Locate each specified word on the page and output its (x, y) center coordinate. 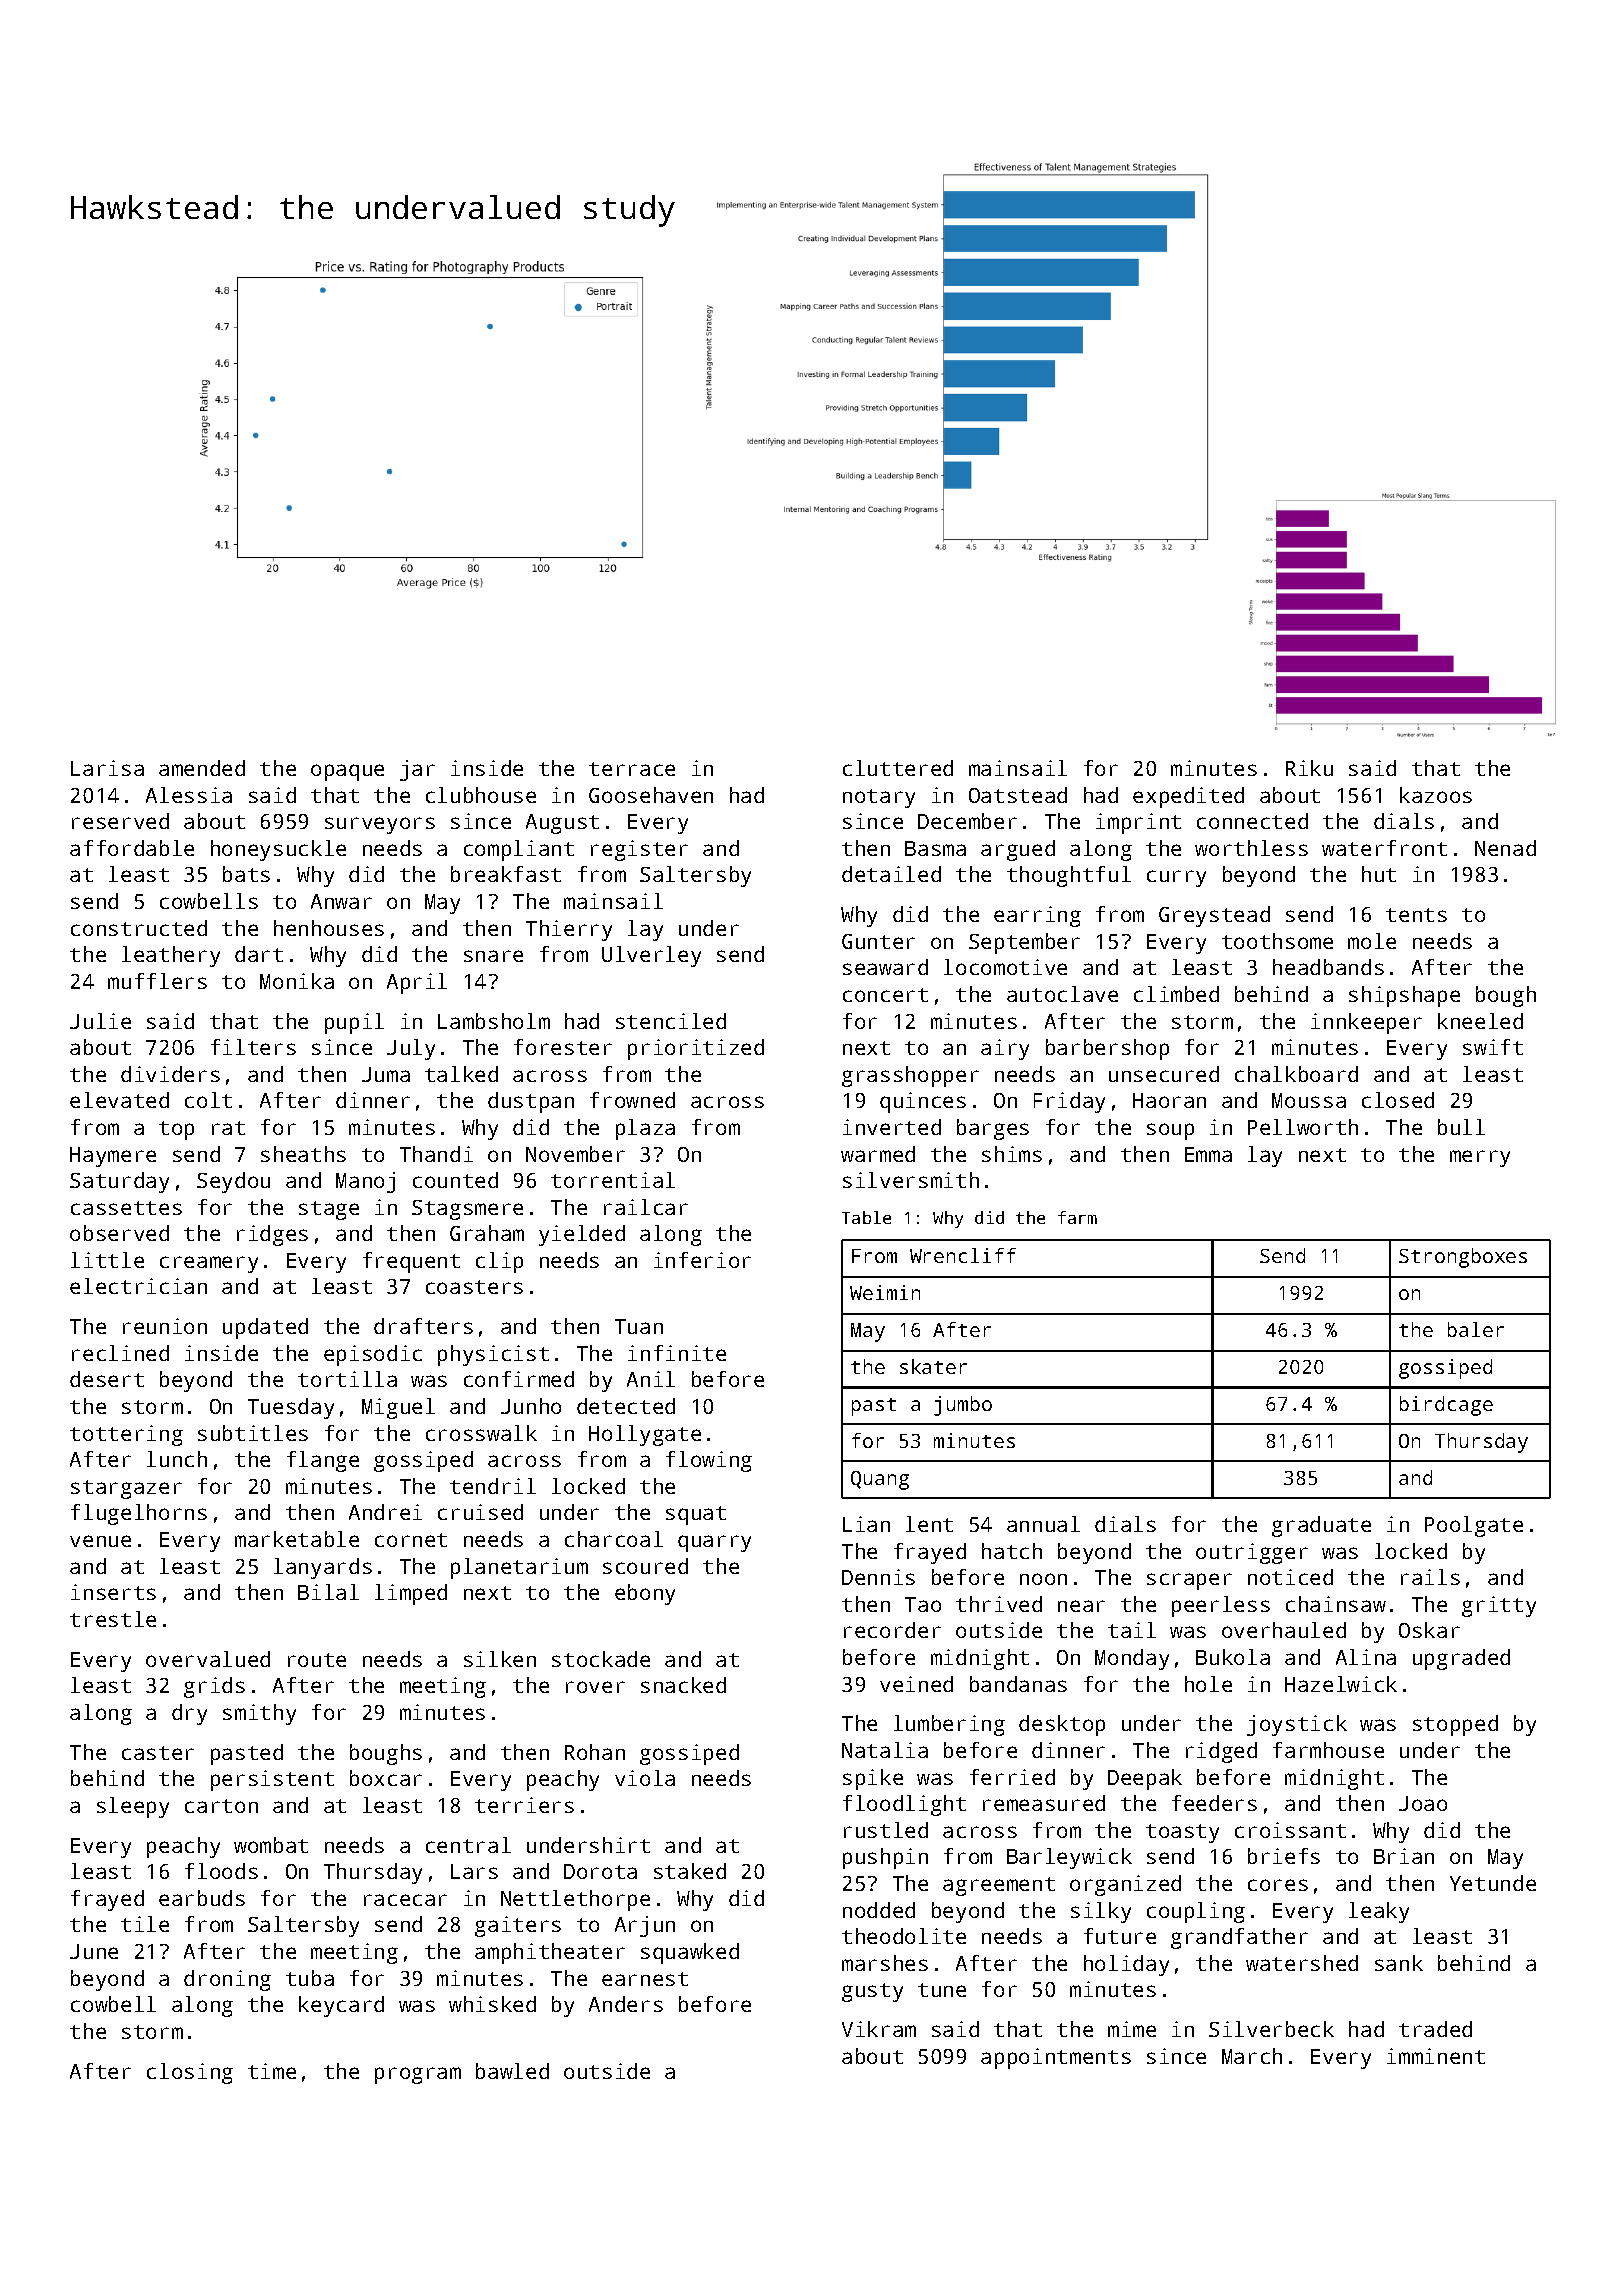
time (272, 2071)
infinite (677, 1353)
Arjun (645, 1926)
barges (993, 1129)
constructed (139, 928)
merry (1480, 1158)
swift (1493, 1047)
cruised (480, 1512)
